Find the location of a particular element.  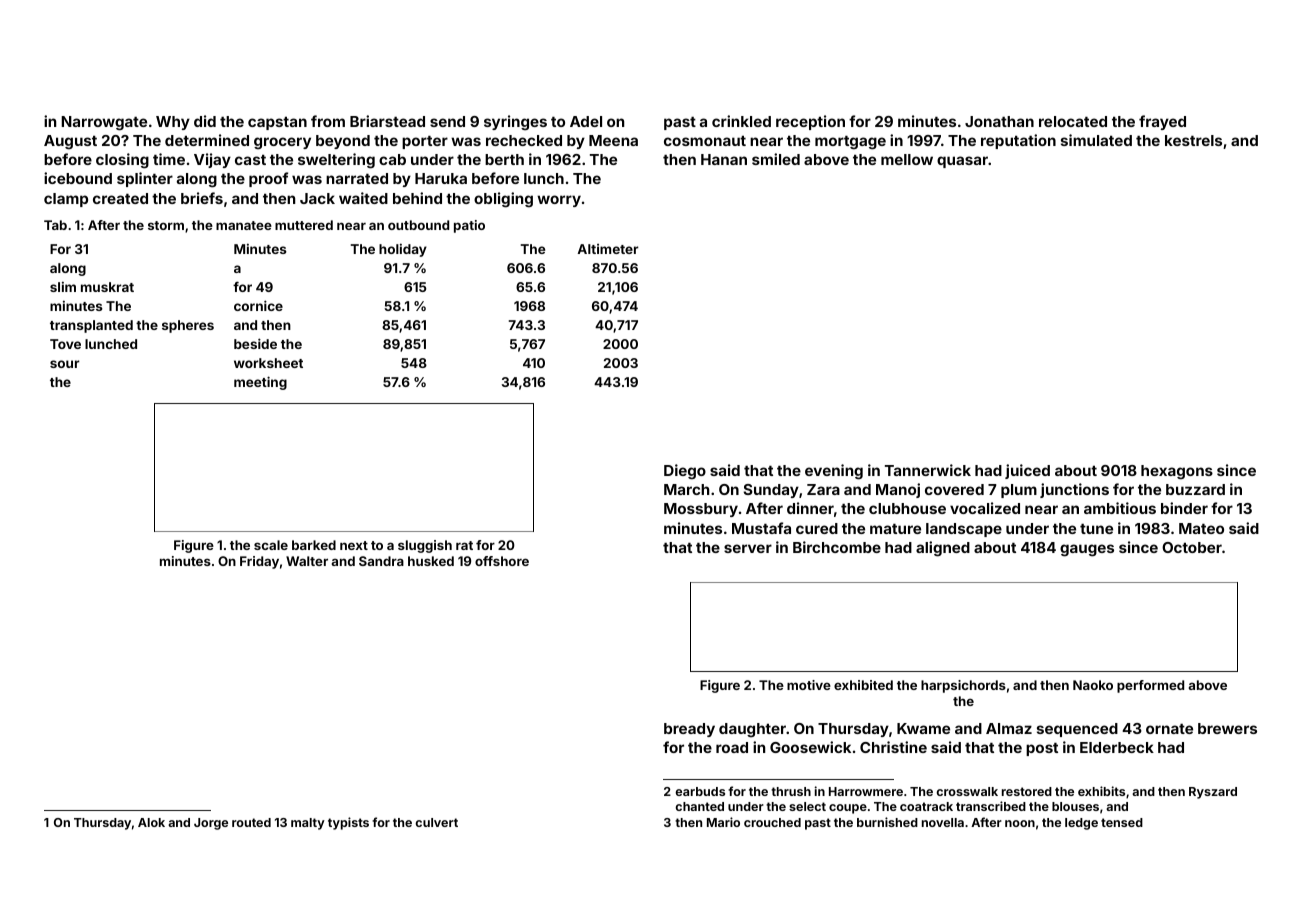

determined is located at coordinates (207, 140).
